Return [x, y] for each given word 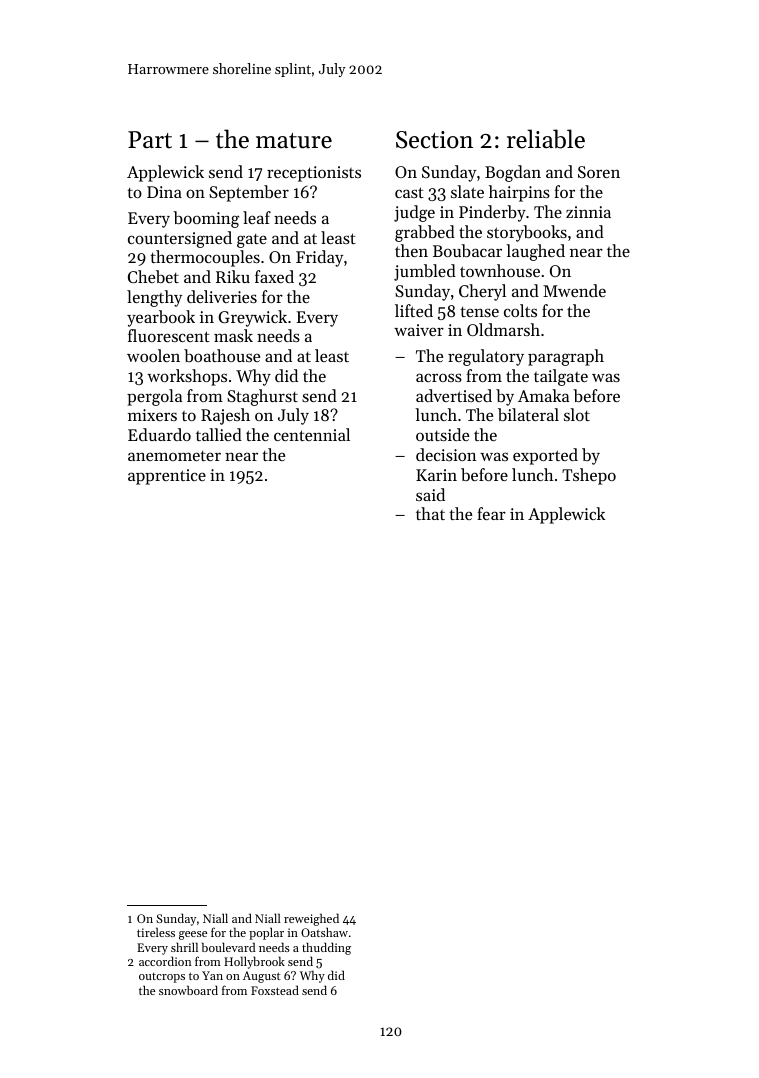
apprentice [167, 477]
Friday [319, 258]
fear [491, 513]
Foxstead [275, 990]
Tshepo [589, 476]
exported [545, 456]
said [430, 494]
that [430, 513]
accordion [165, 961]
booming [206, 219]
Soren [599, 172]
